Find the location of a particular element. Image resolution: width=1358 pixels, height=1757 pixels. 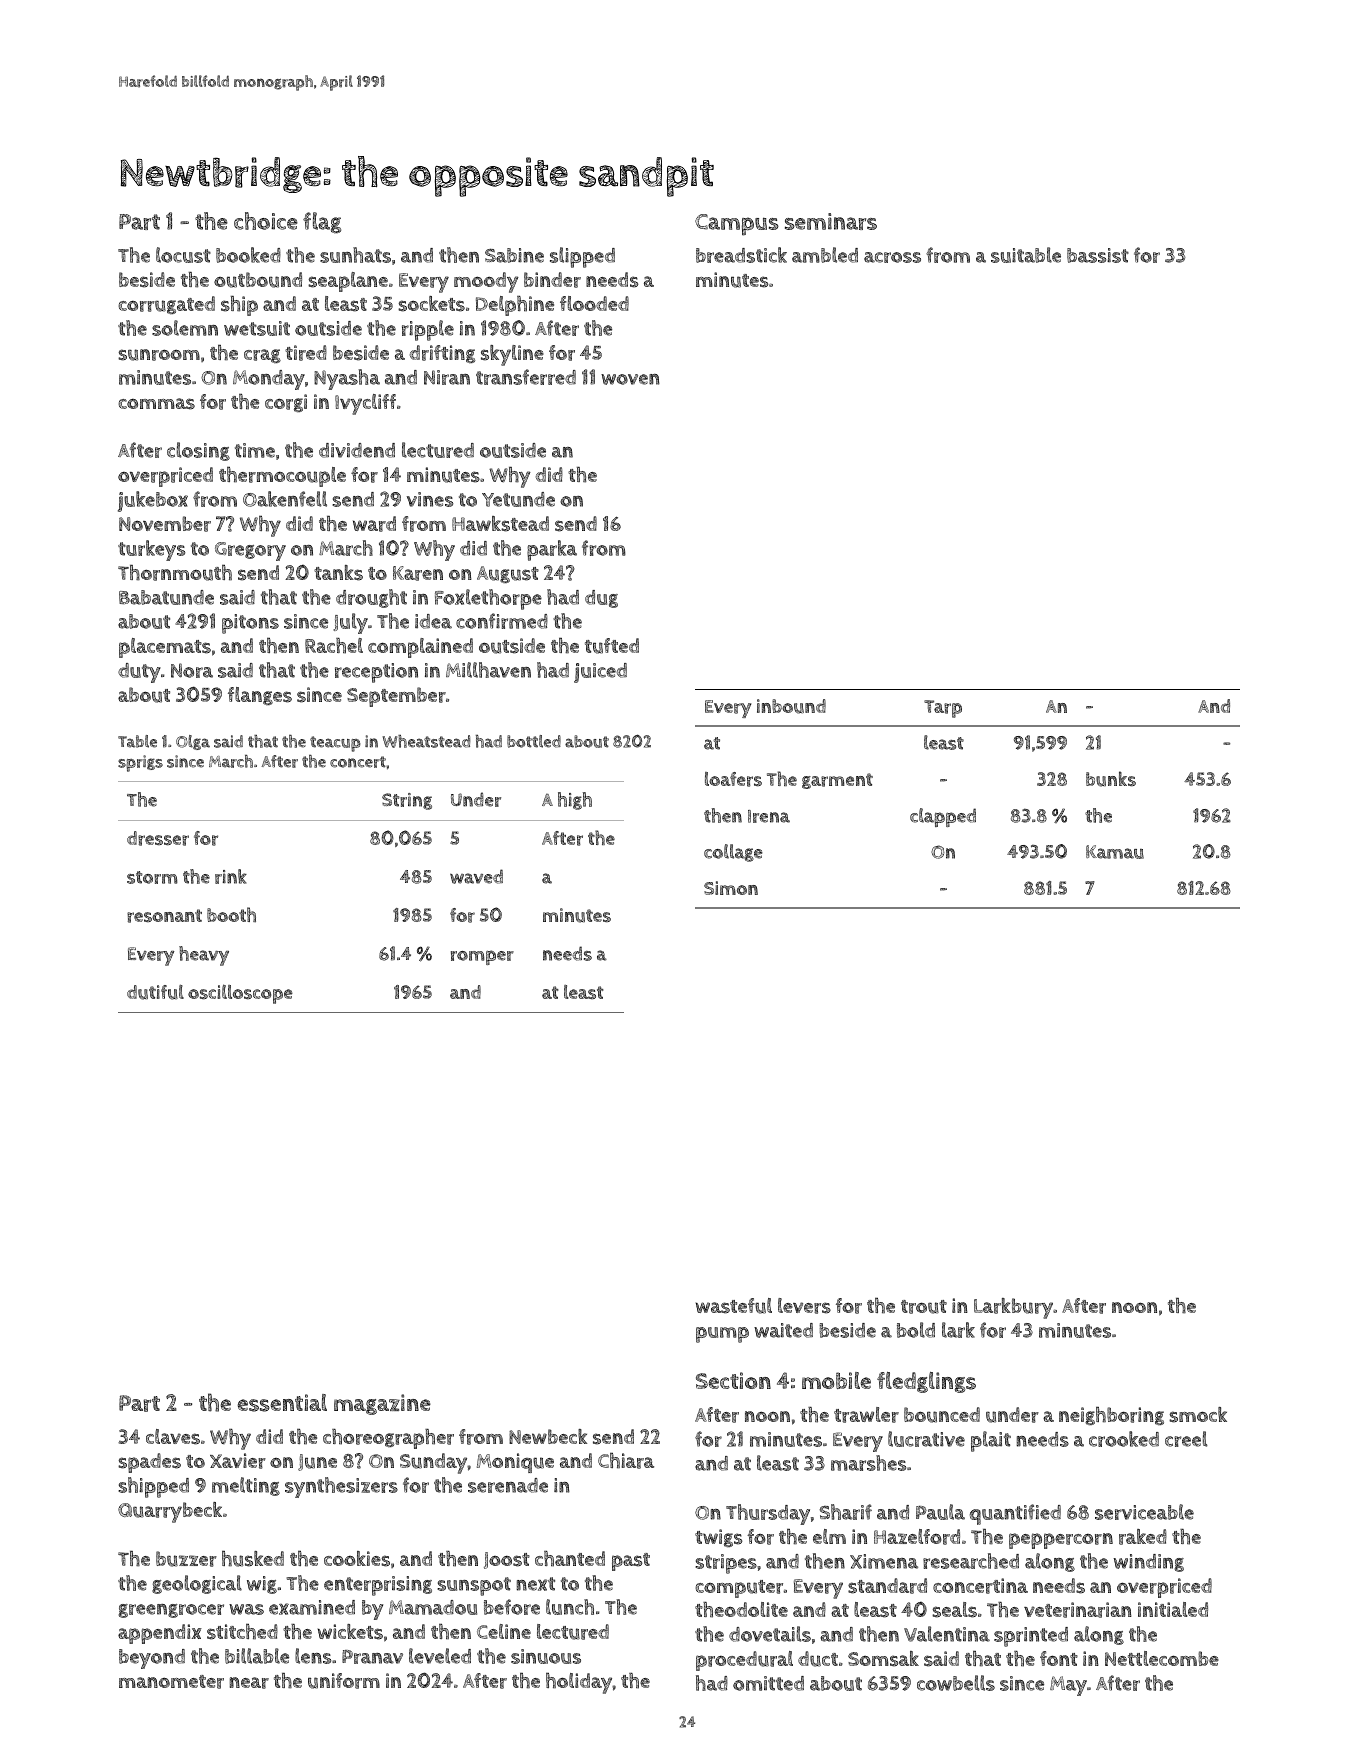

Karen is located at coordinates (418, 573).
